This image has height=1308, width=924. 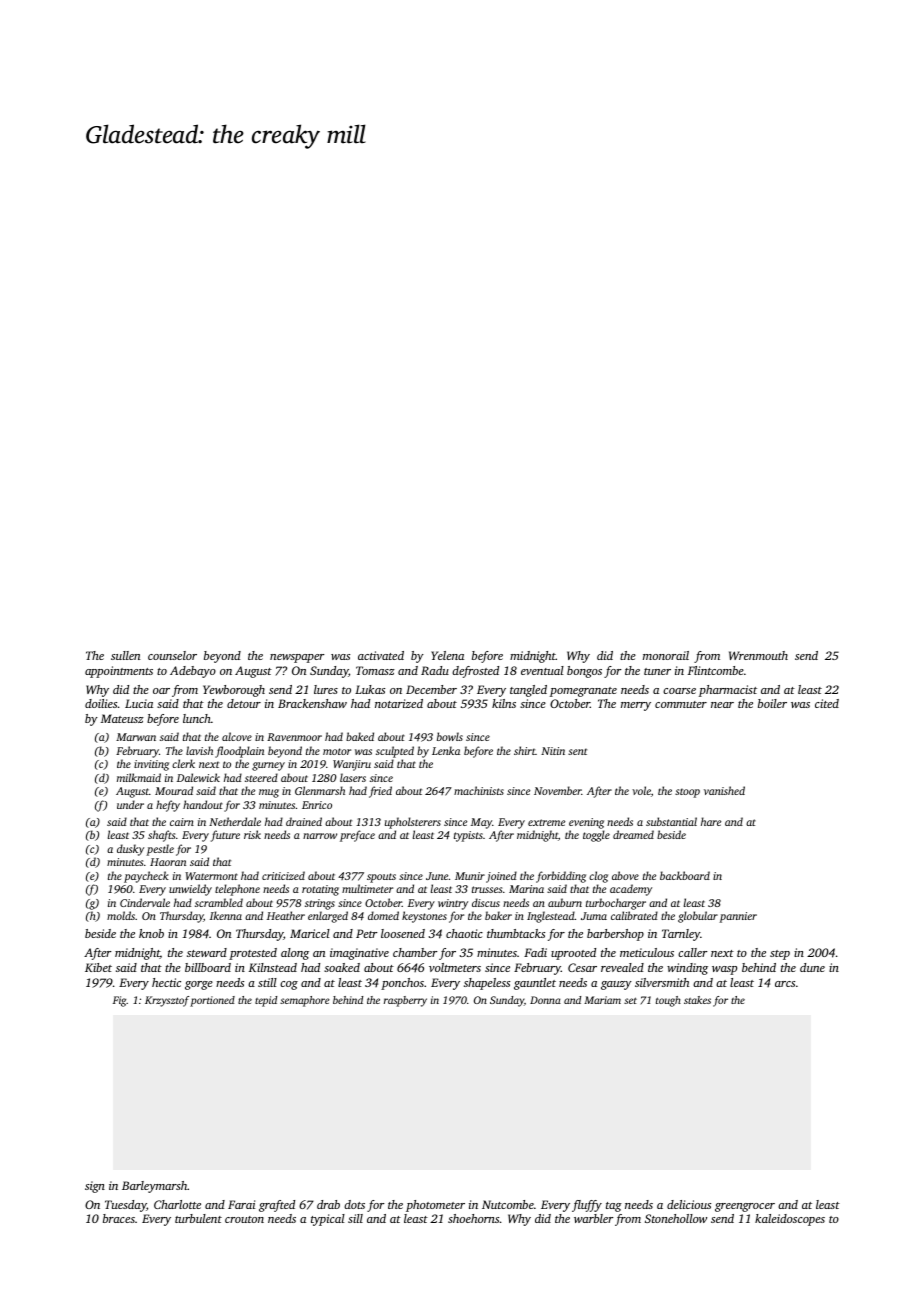 I want to click on Wrenmouth, so click(x=758, y=655).
